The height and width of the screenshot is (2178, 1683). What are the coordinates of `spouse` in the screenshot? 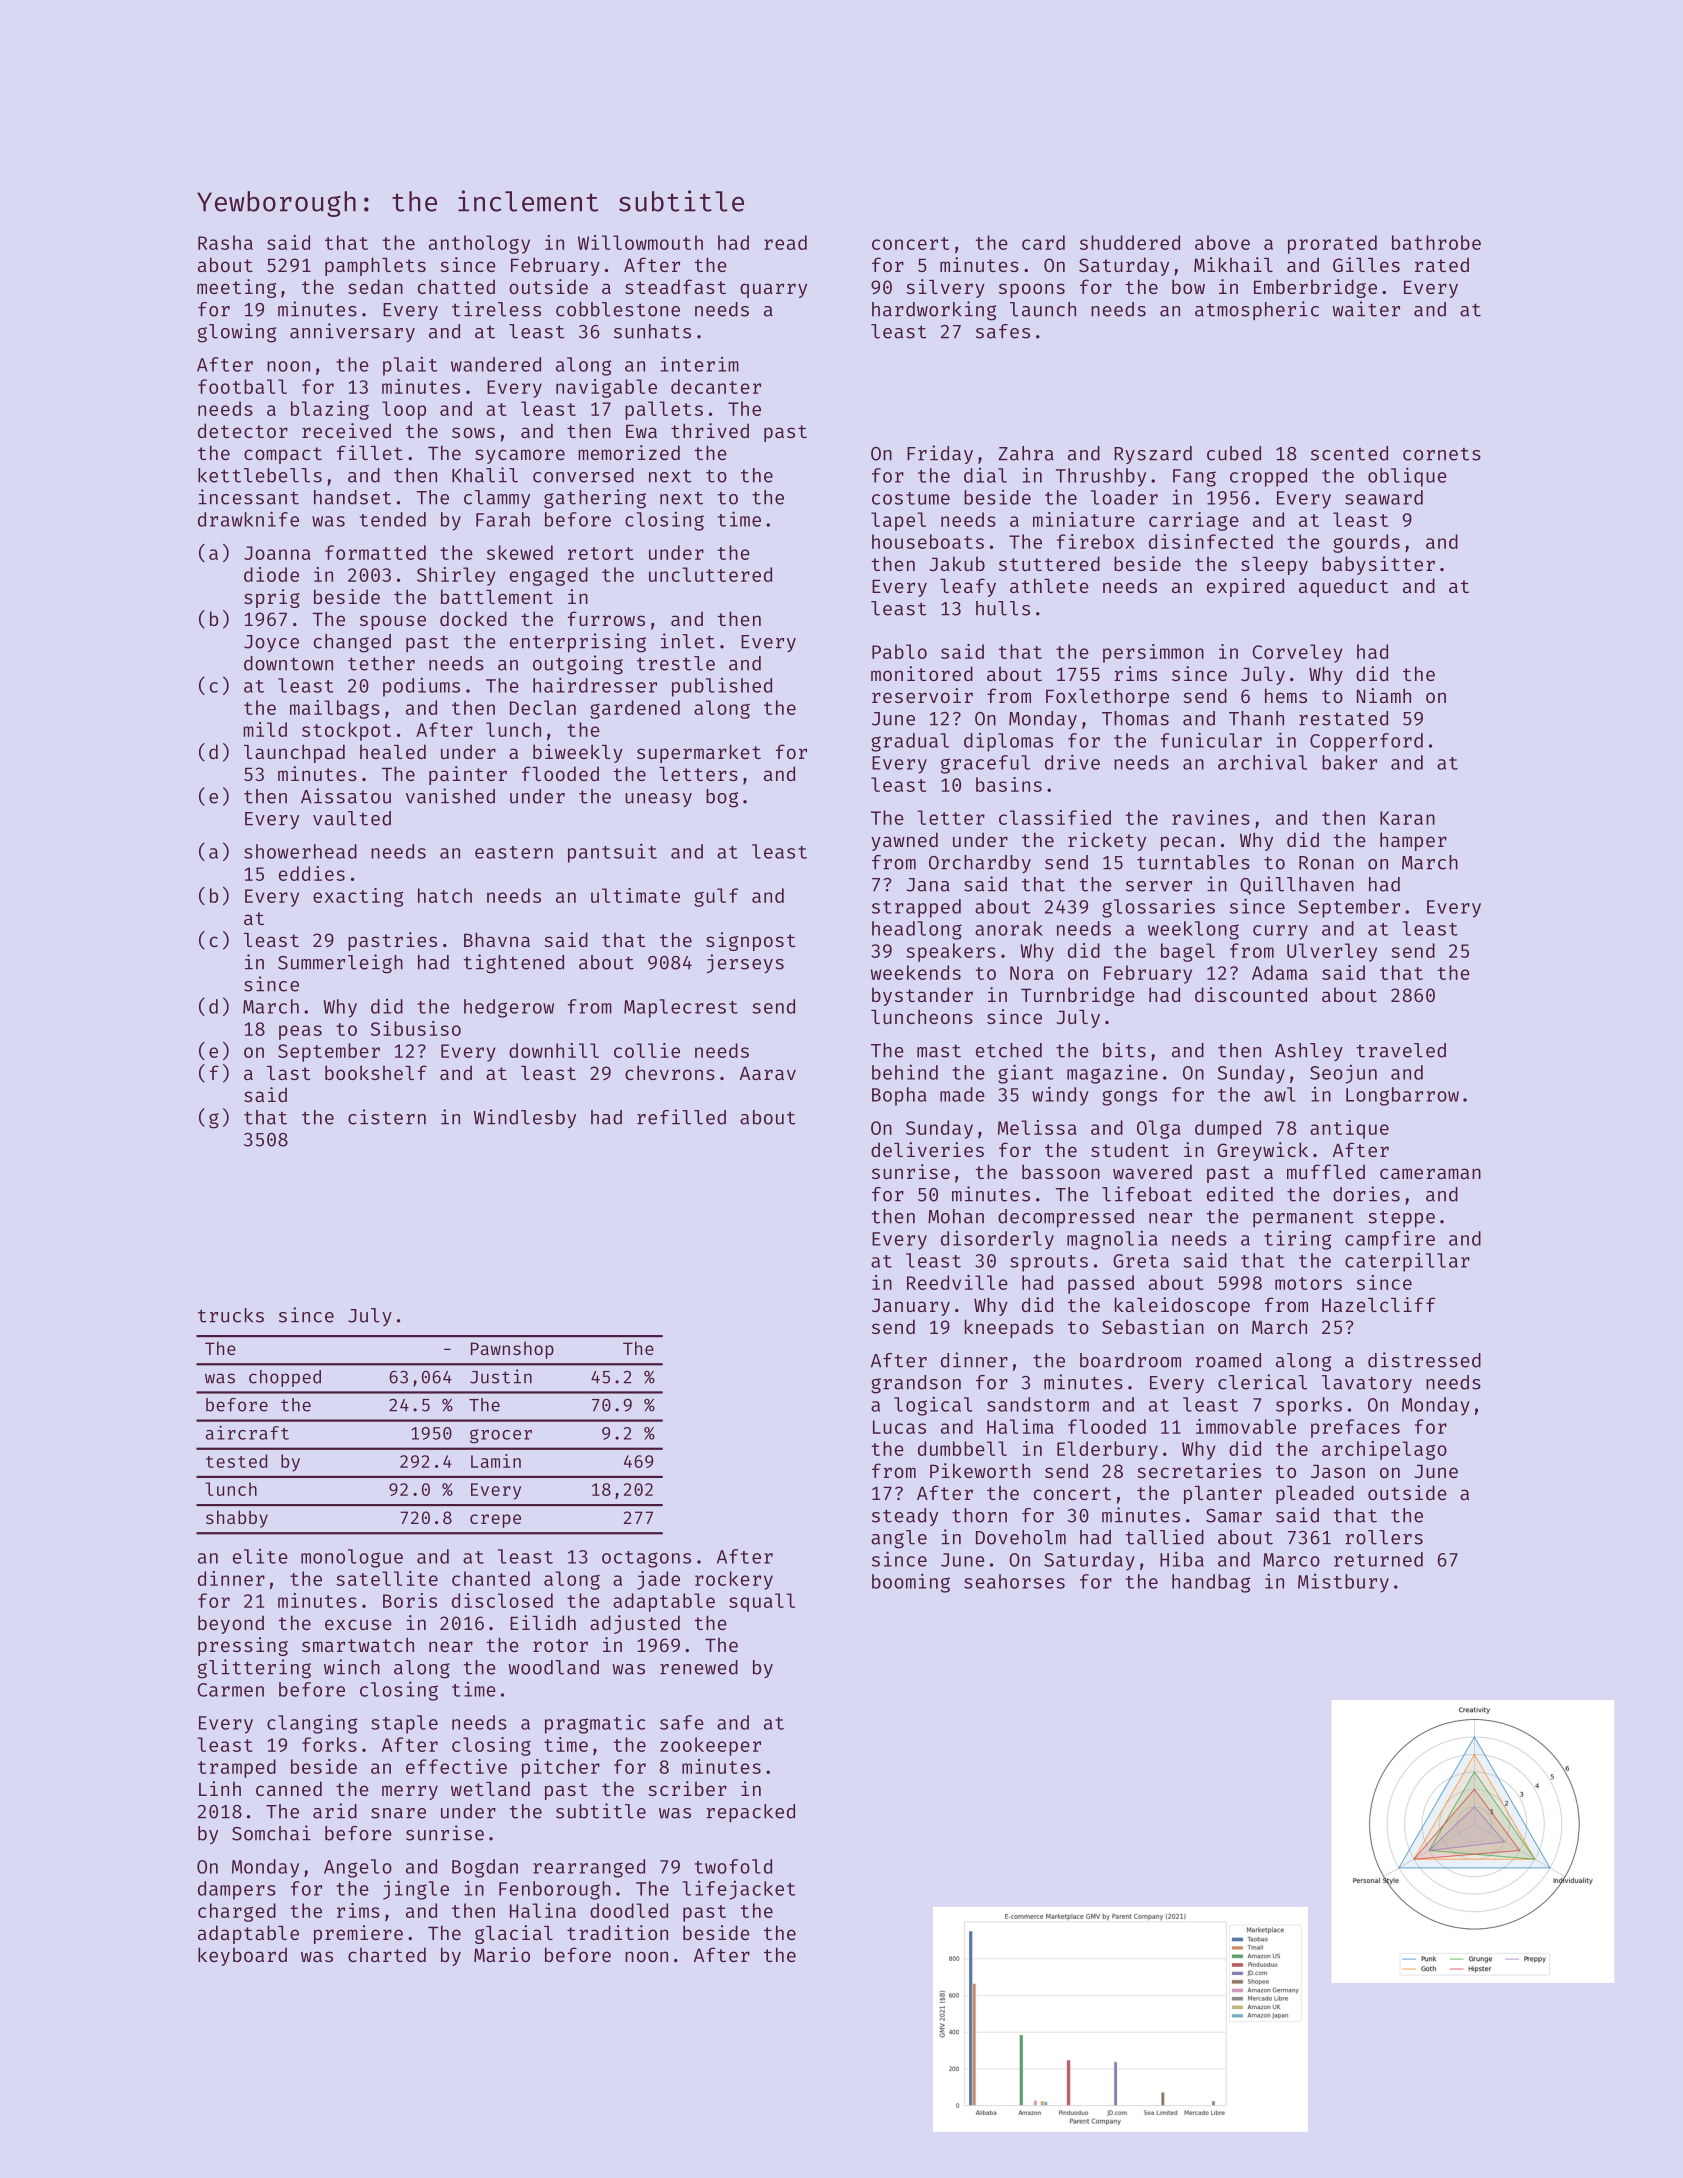 It's located at (393, 622).
